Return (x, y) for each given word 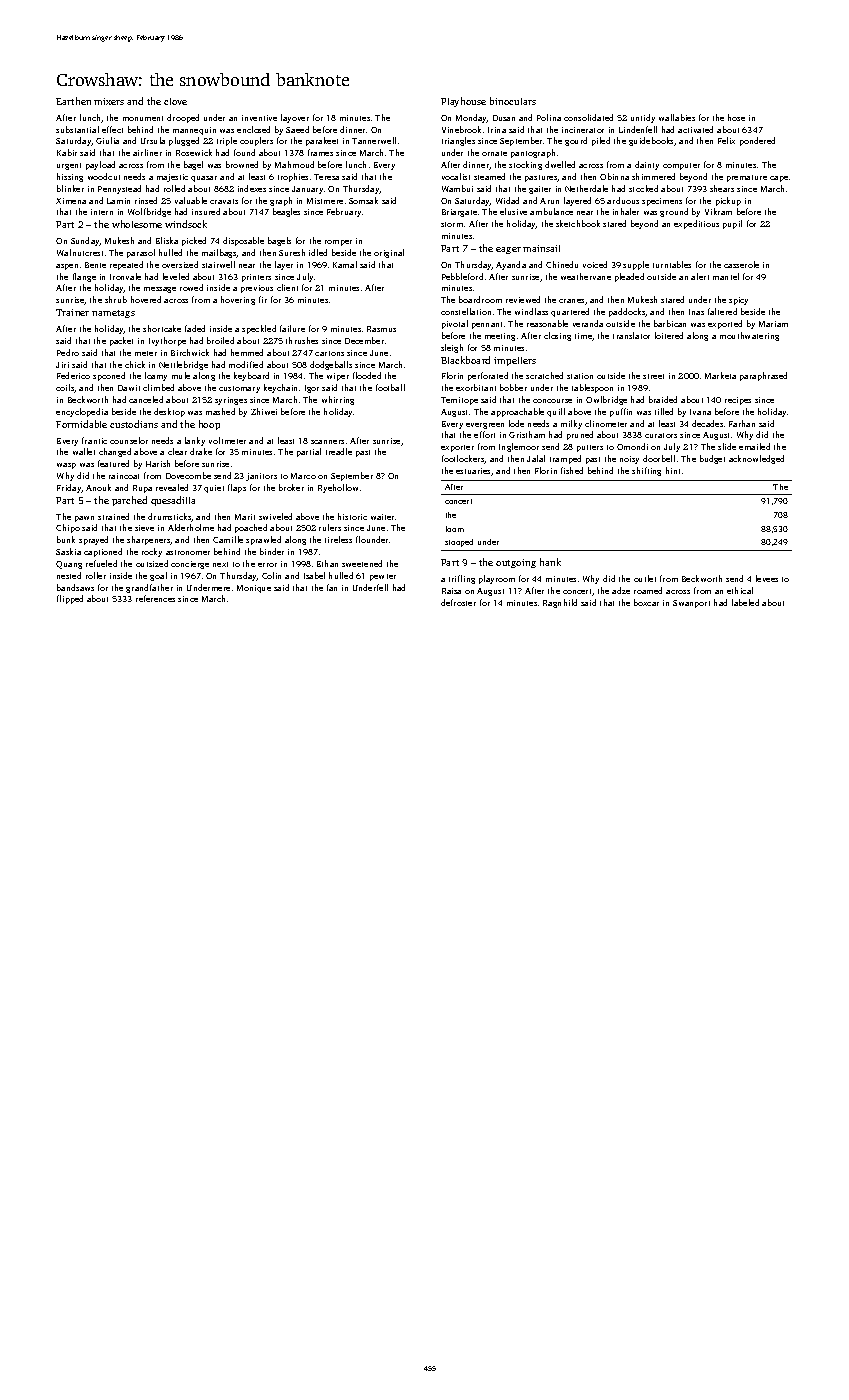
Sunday (85, 241)
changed (115, 452)
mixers (109, 101)
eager (508, 250)
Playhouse (463, 102)
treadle (339, 451)
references (155, 598)
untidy (643, 118)
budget (712, 459)
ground (674, 212)
